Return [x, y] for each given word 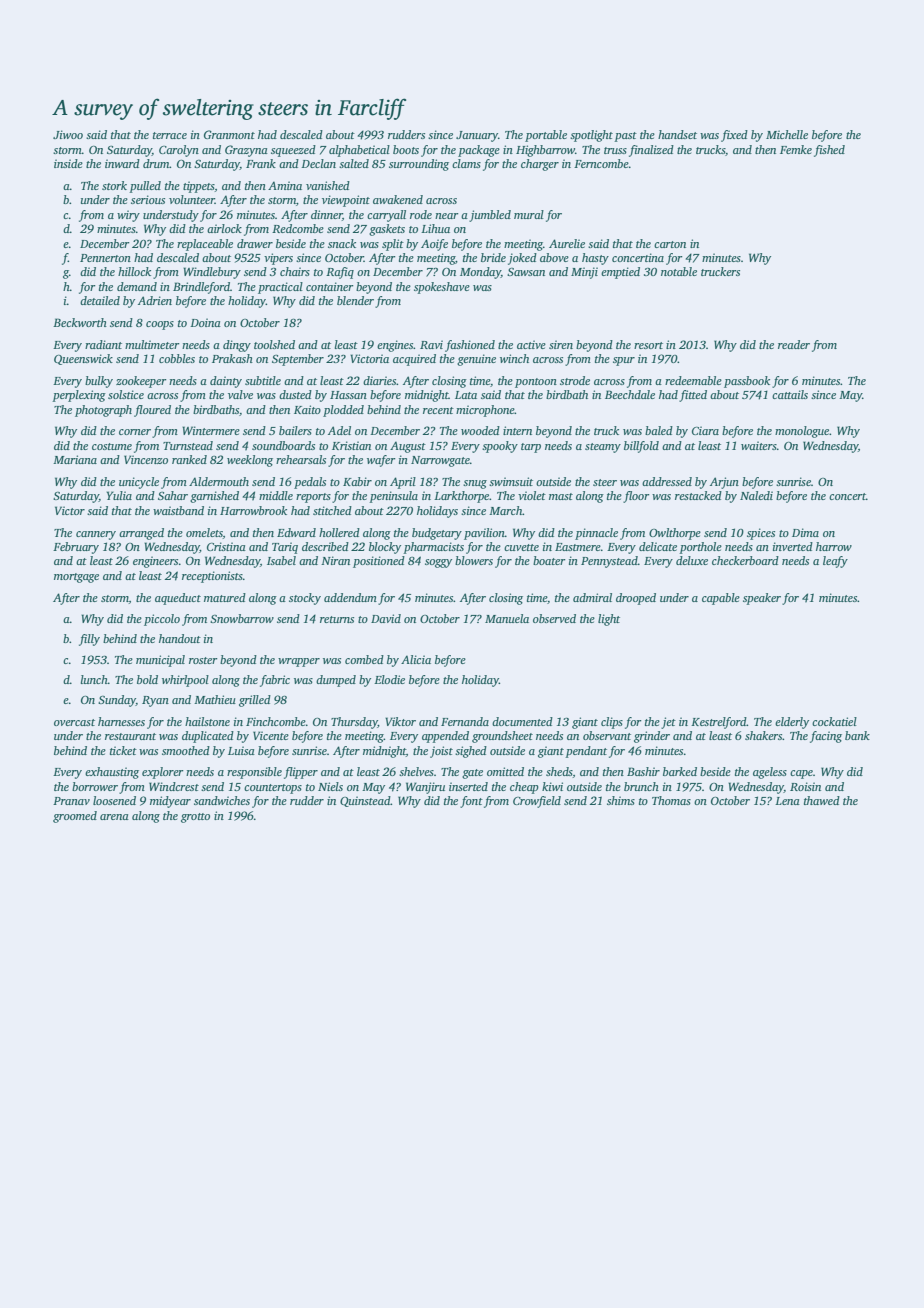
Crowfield [537, 802]
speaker [762, 599]
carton [670, 244]
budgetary [437, 534]
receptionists [212, 577]
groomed [75, 817]
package [479, 151]
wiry [128, 216]
